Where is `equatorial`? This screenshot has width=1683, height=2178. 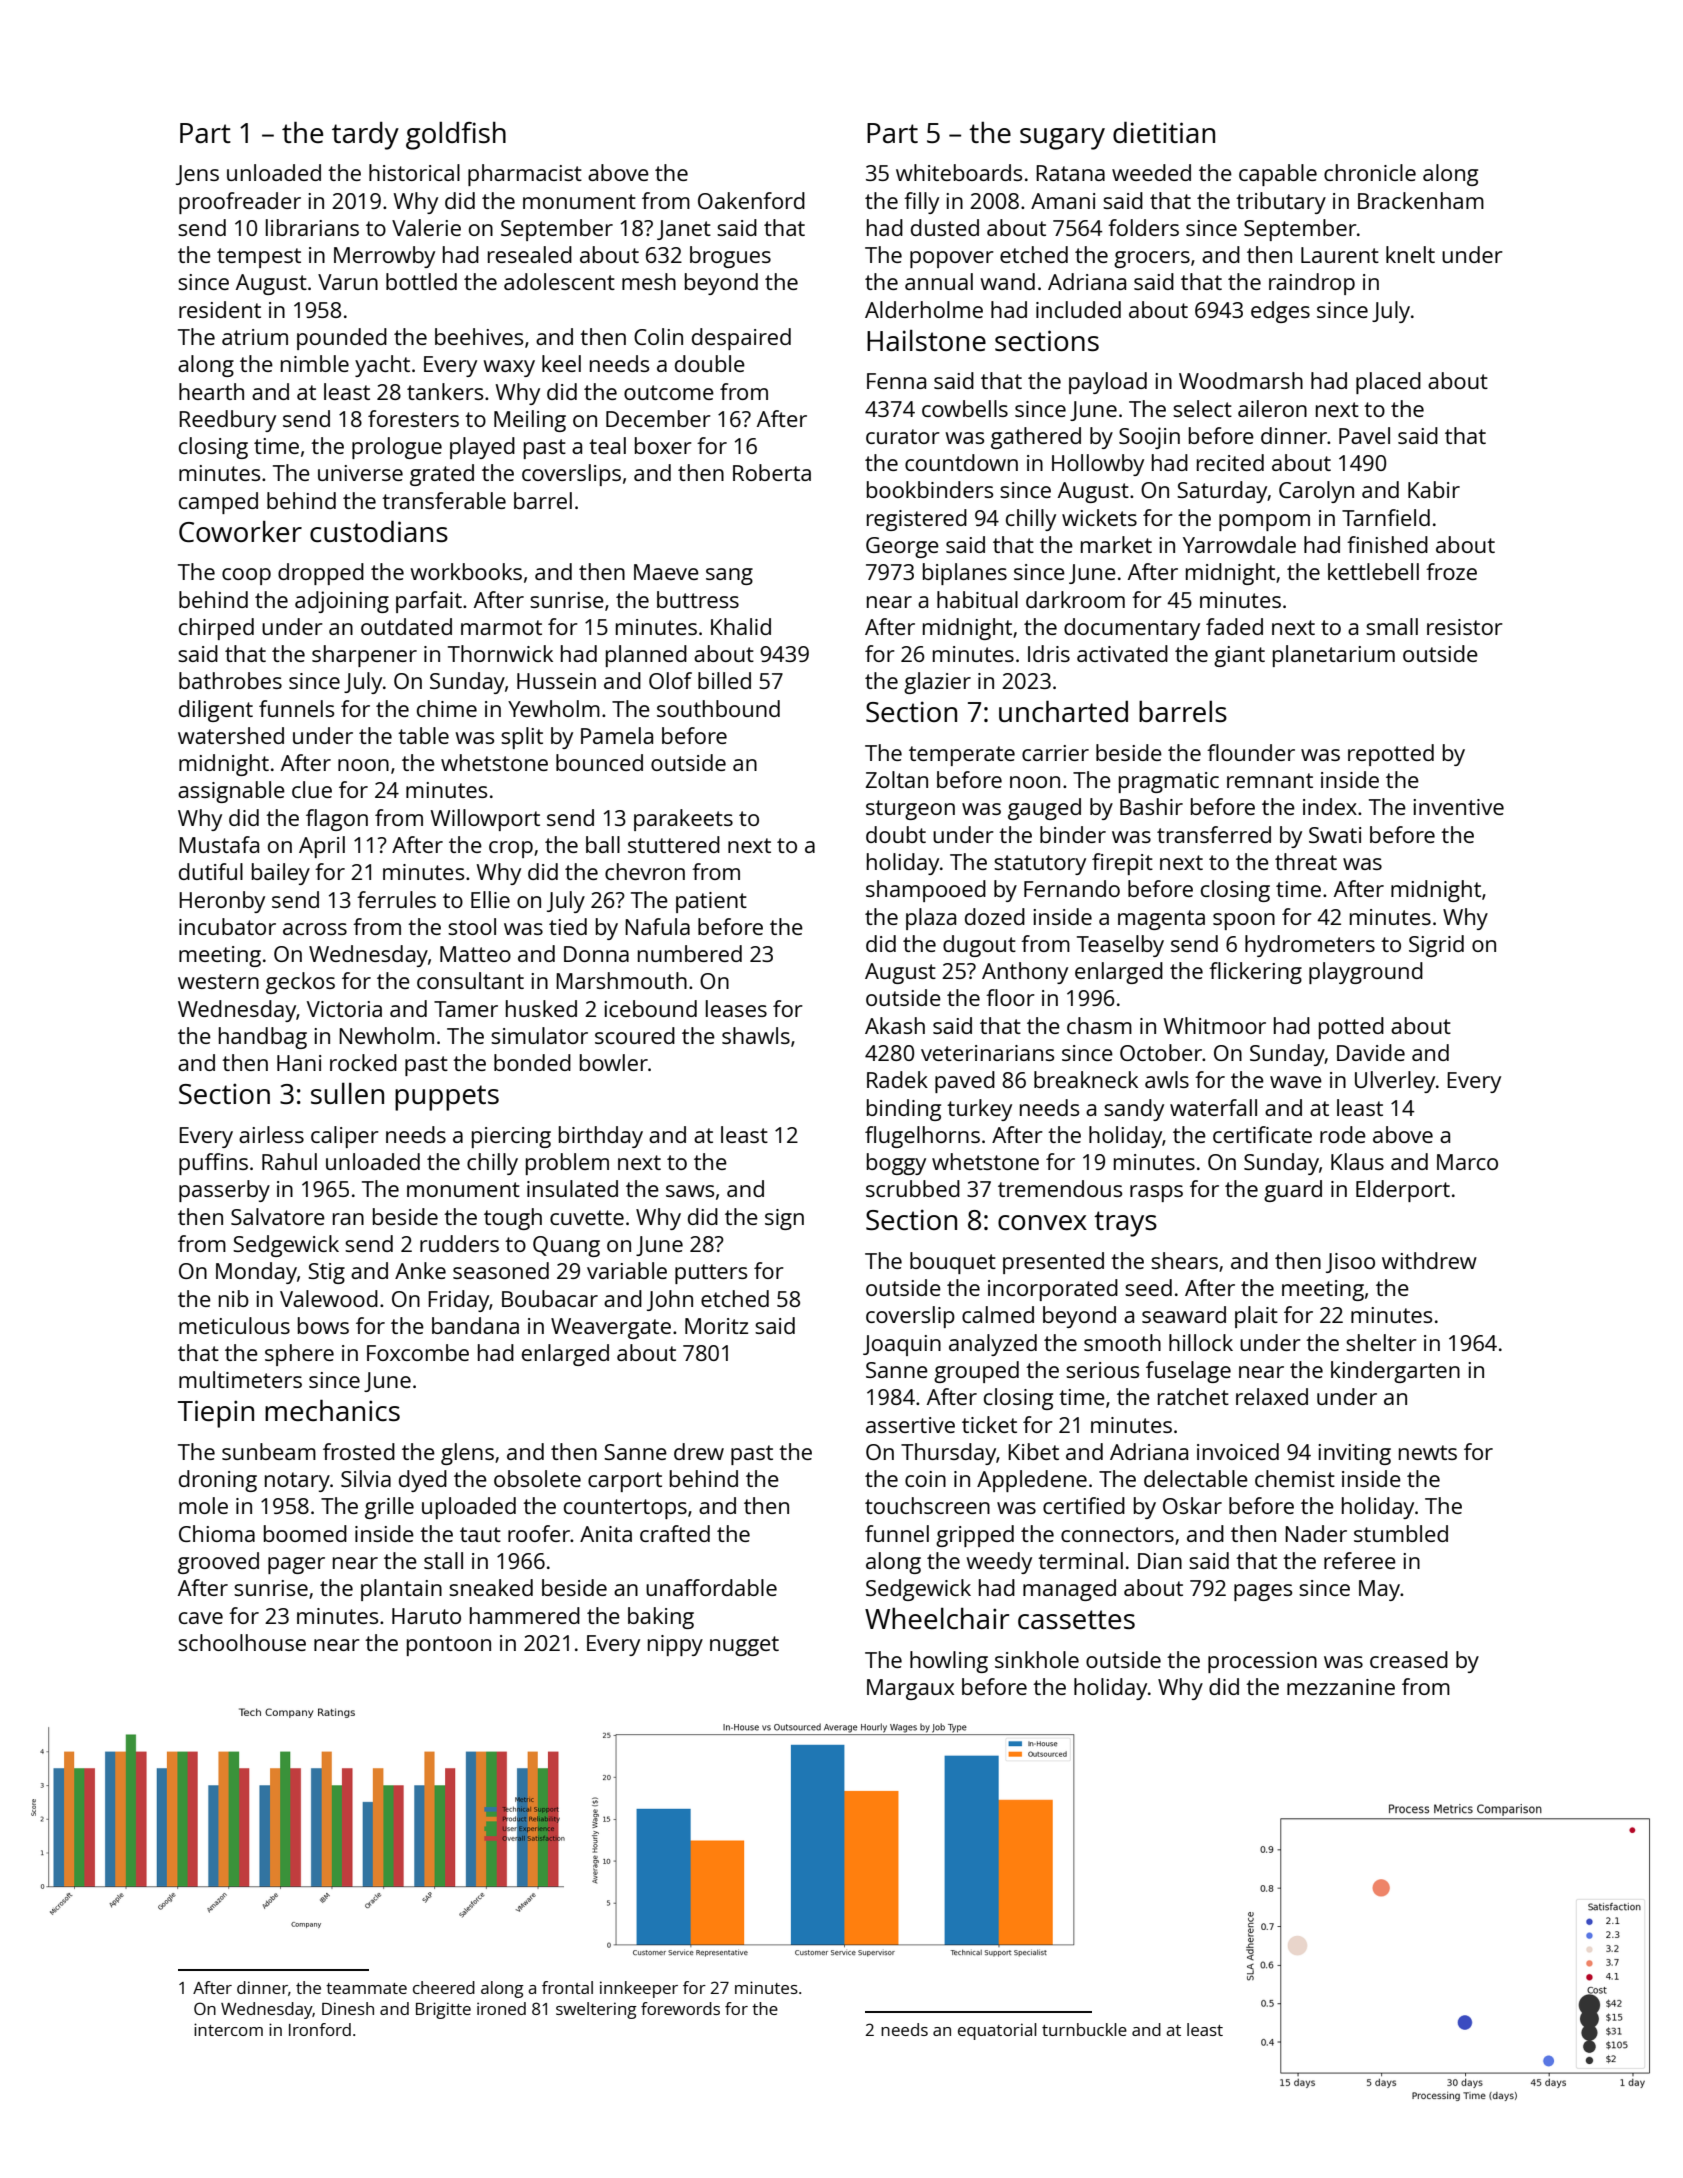 equatorial is located at coordinates (997, 2031).
